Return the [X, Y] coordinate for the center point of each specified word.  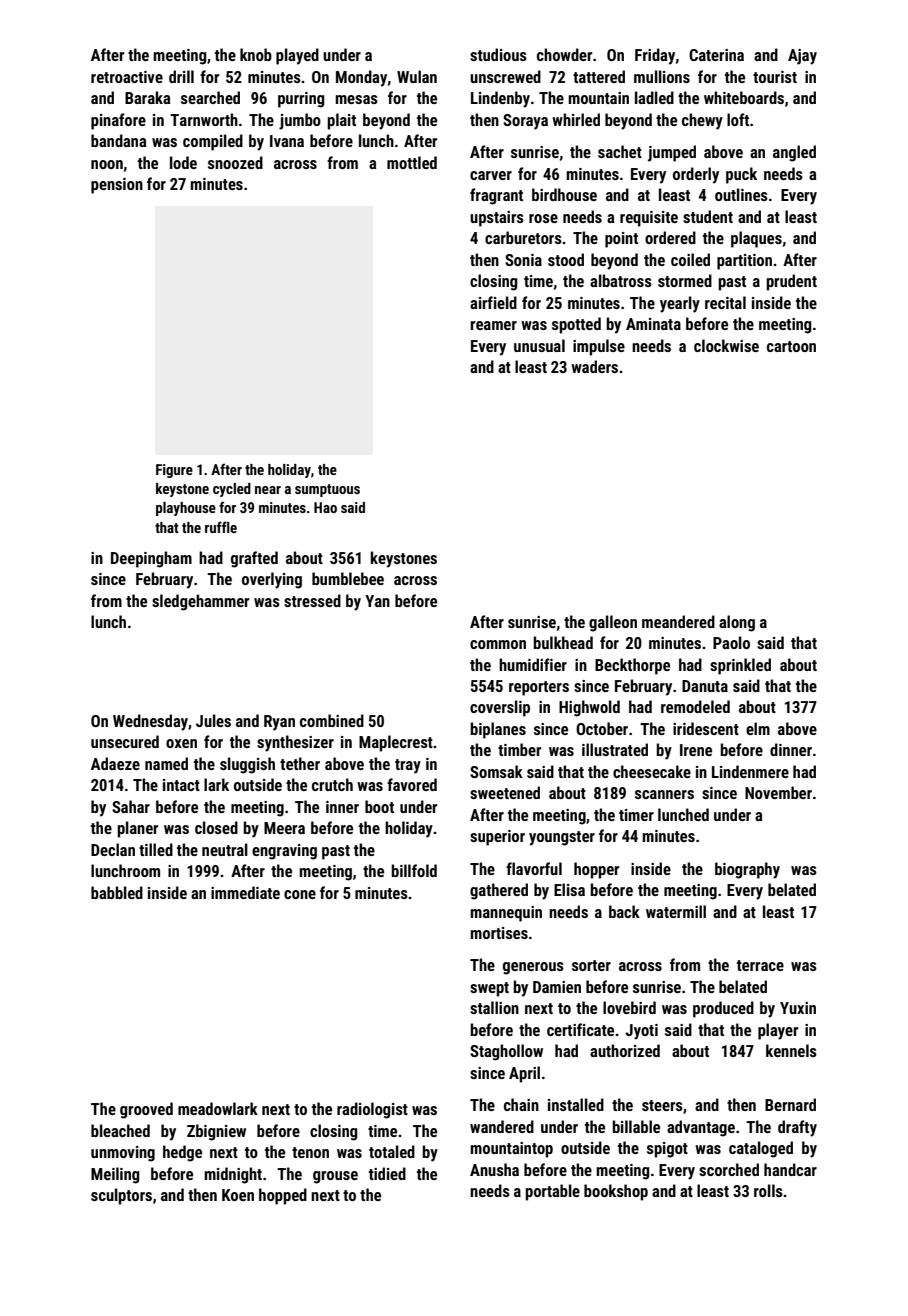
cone [300, 894]
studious [498, 54]
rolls [768, 1190]
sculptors [121, 1196]
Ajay [802, 57]
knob [256, 54]
